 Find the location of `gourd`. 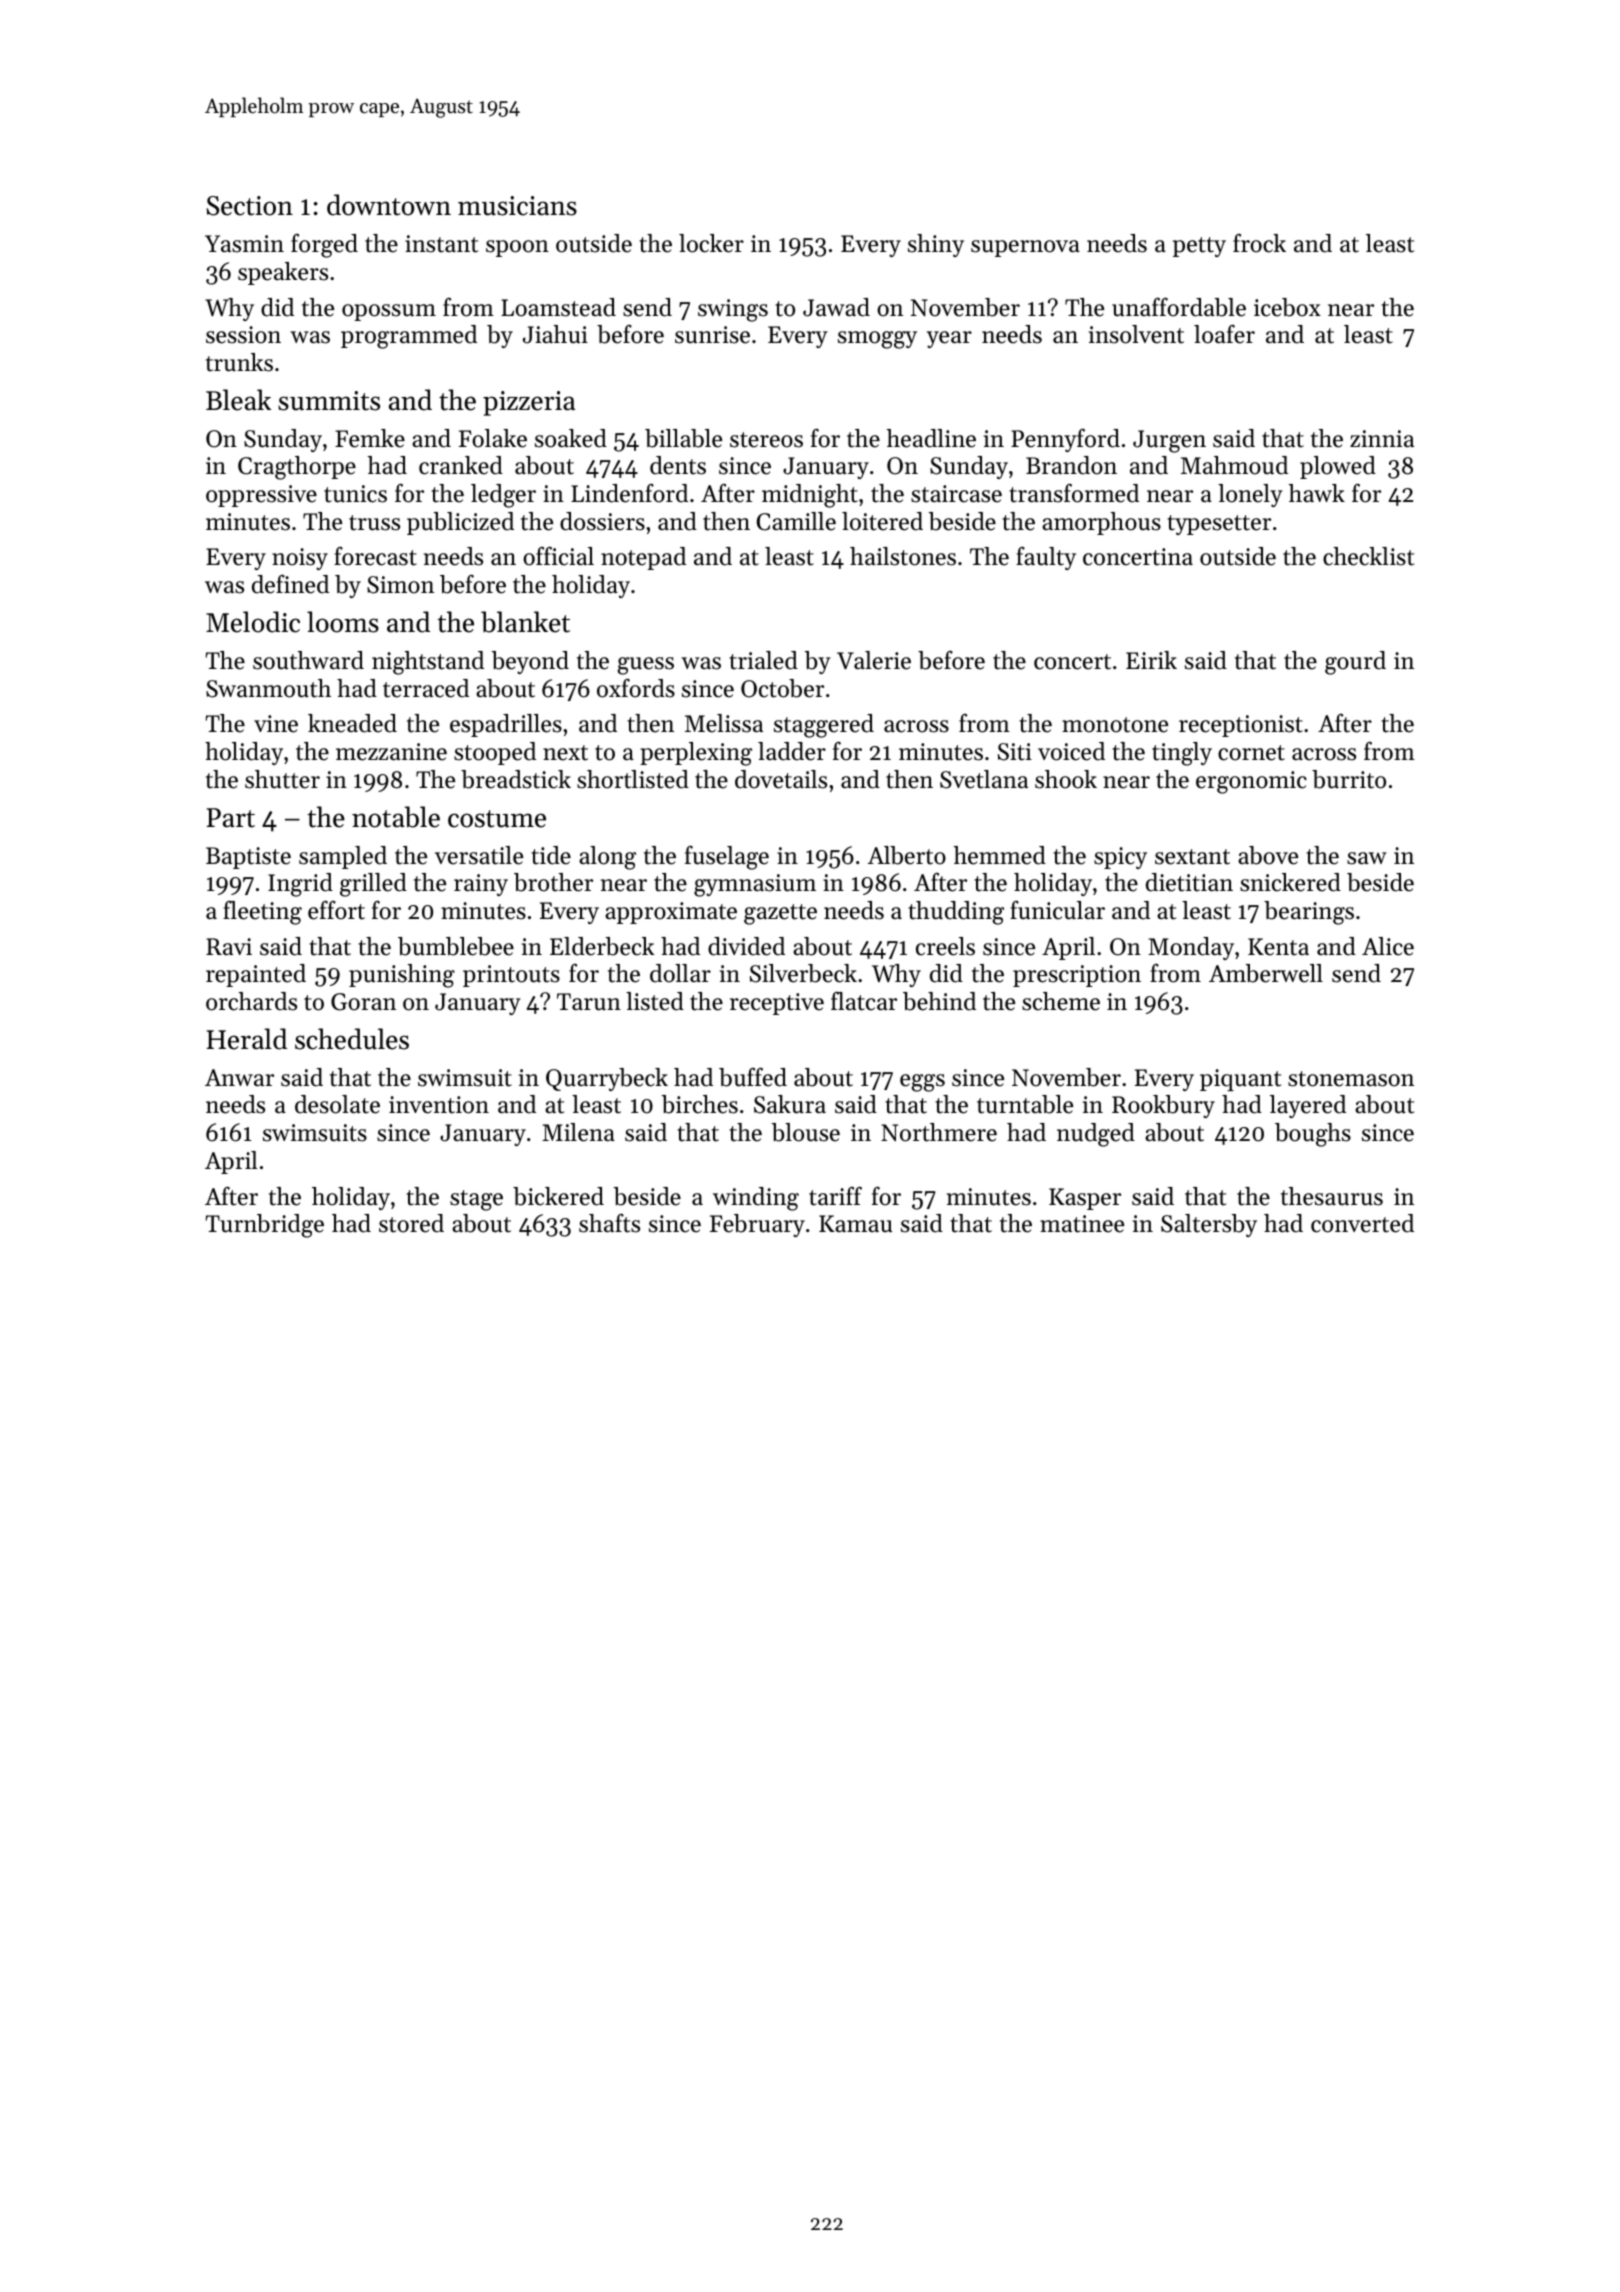

gourd is located at coordinates (1355, 663).
